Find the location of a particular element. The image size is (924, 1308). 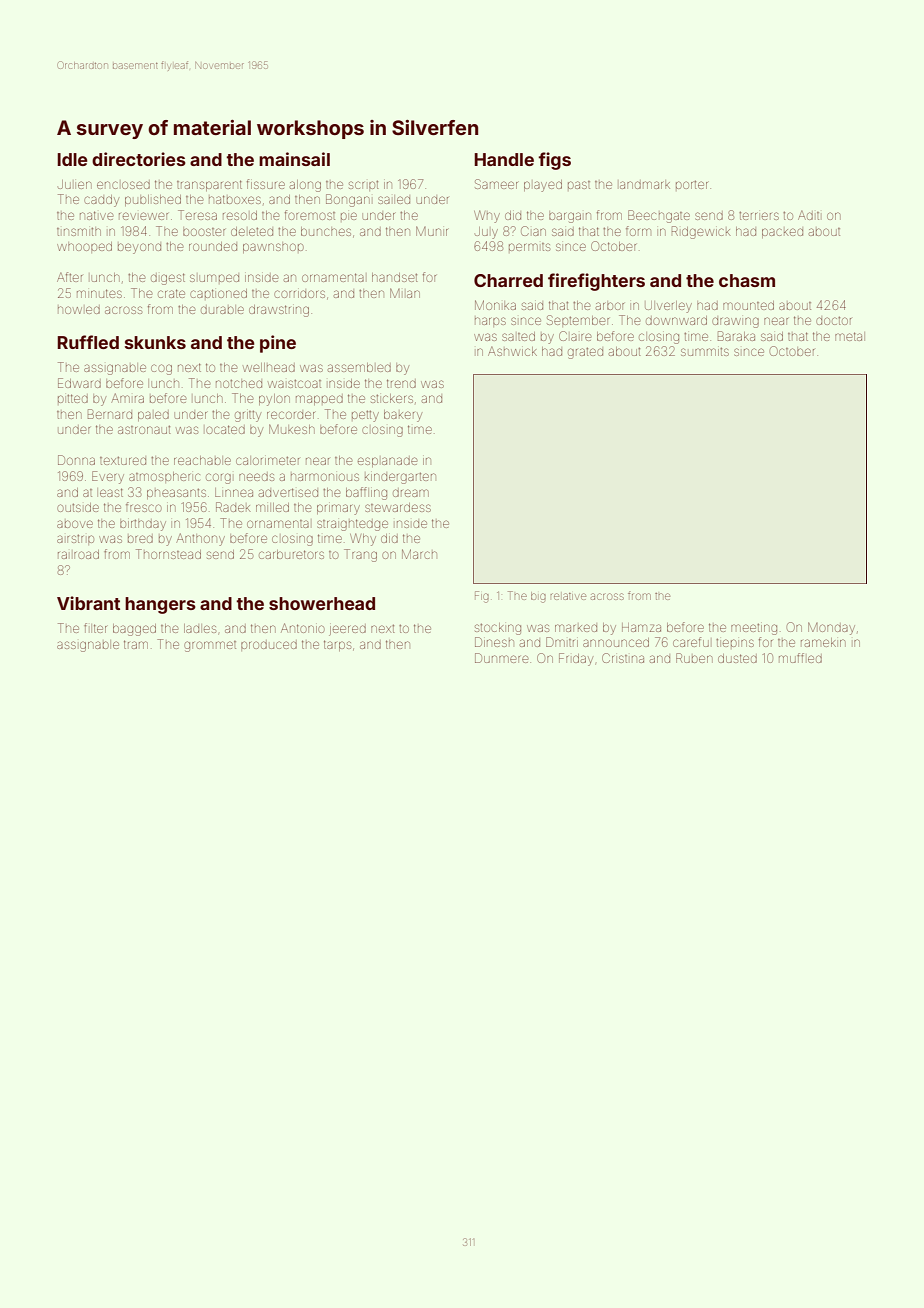

tram is located at coordinates (136, 644).
